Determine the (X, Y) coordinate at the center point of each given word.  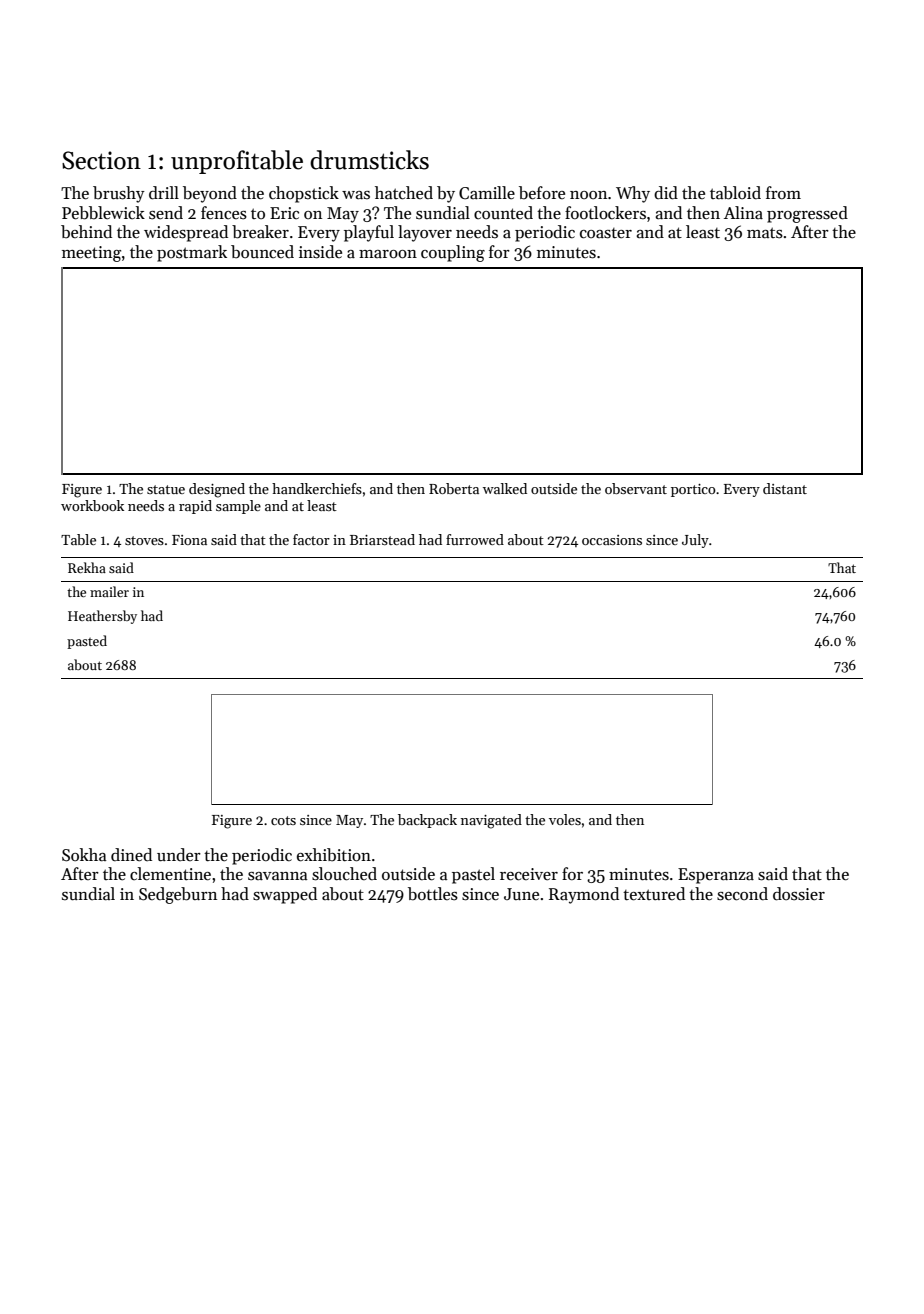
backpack (427, 821)
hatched (404, 193)
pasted (87, 642)
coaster (606, 233)
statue (166, 489)
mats (765, 233)
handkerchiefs (317, 488)
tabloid (735, 193)
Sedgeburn (178, 895)
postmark (192, 253)
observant (636, 488)
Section (101, 160)
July (695, 541)
